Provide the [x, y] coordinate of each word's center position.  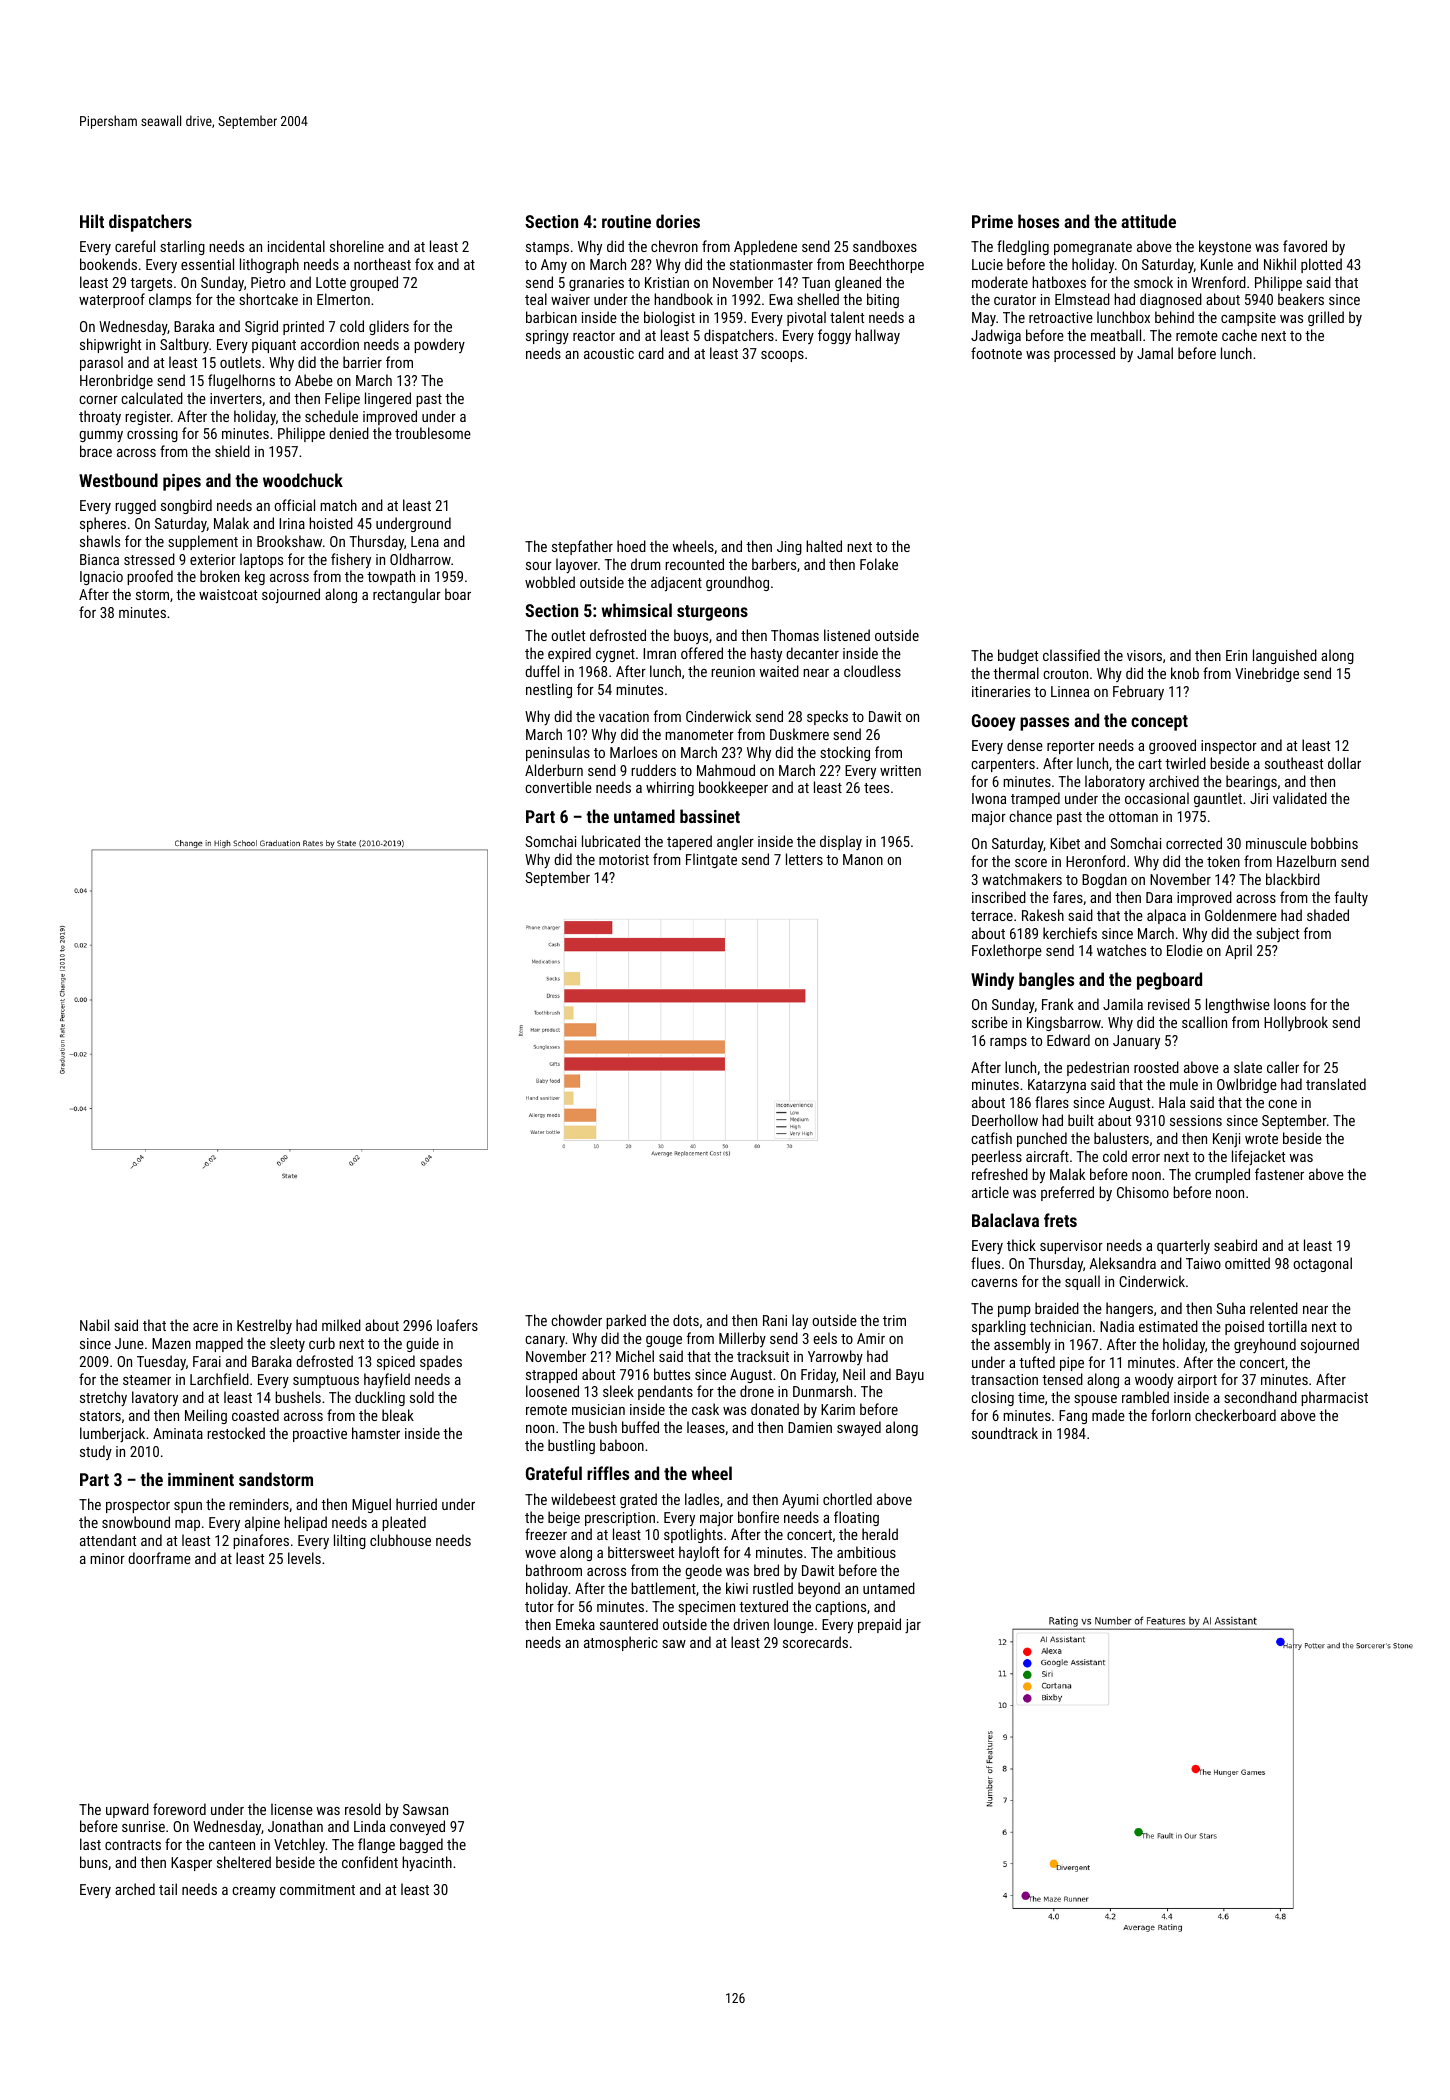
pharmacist [1334, 1398]
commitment [317, 1889]
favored [1305, 246]
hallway [877, 336]
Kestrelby [264, 1326]
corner [98, 400]
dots [686, 1320]
